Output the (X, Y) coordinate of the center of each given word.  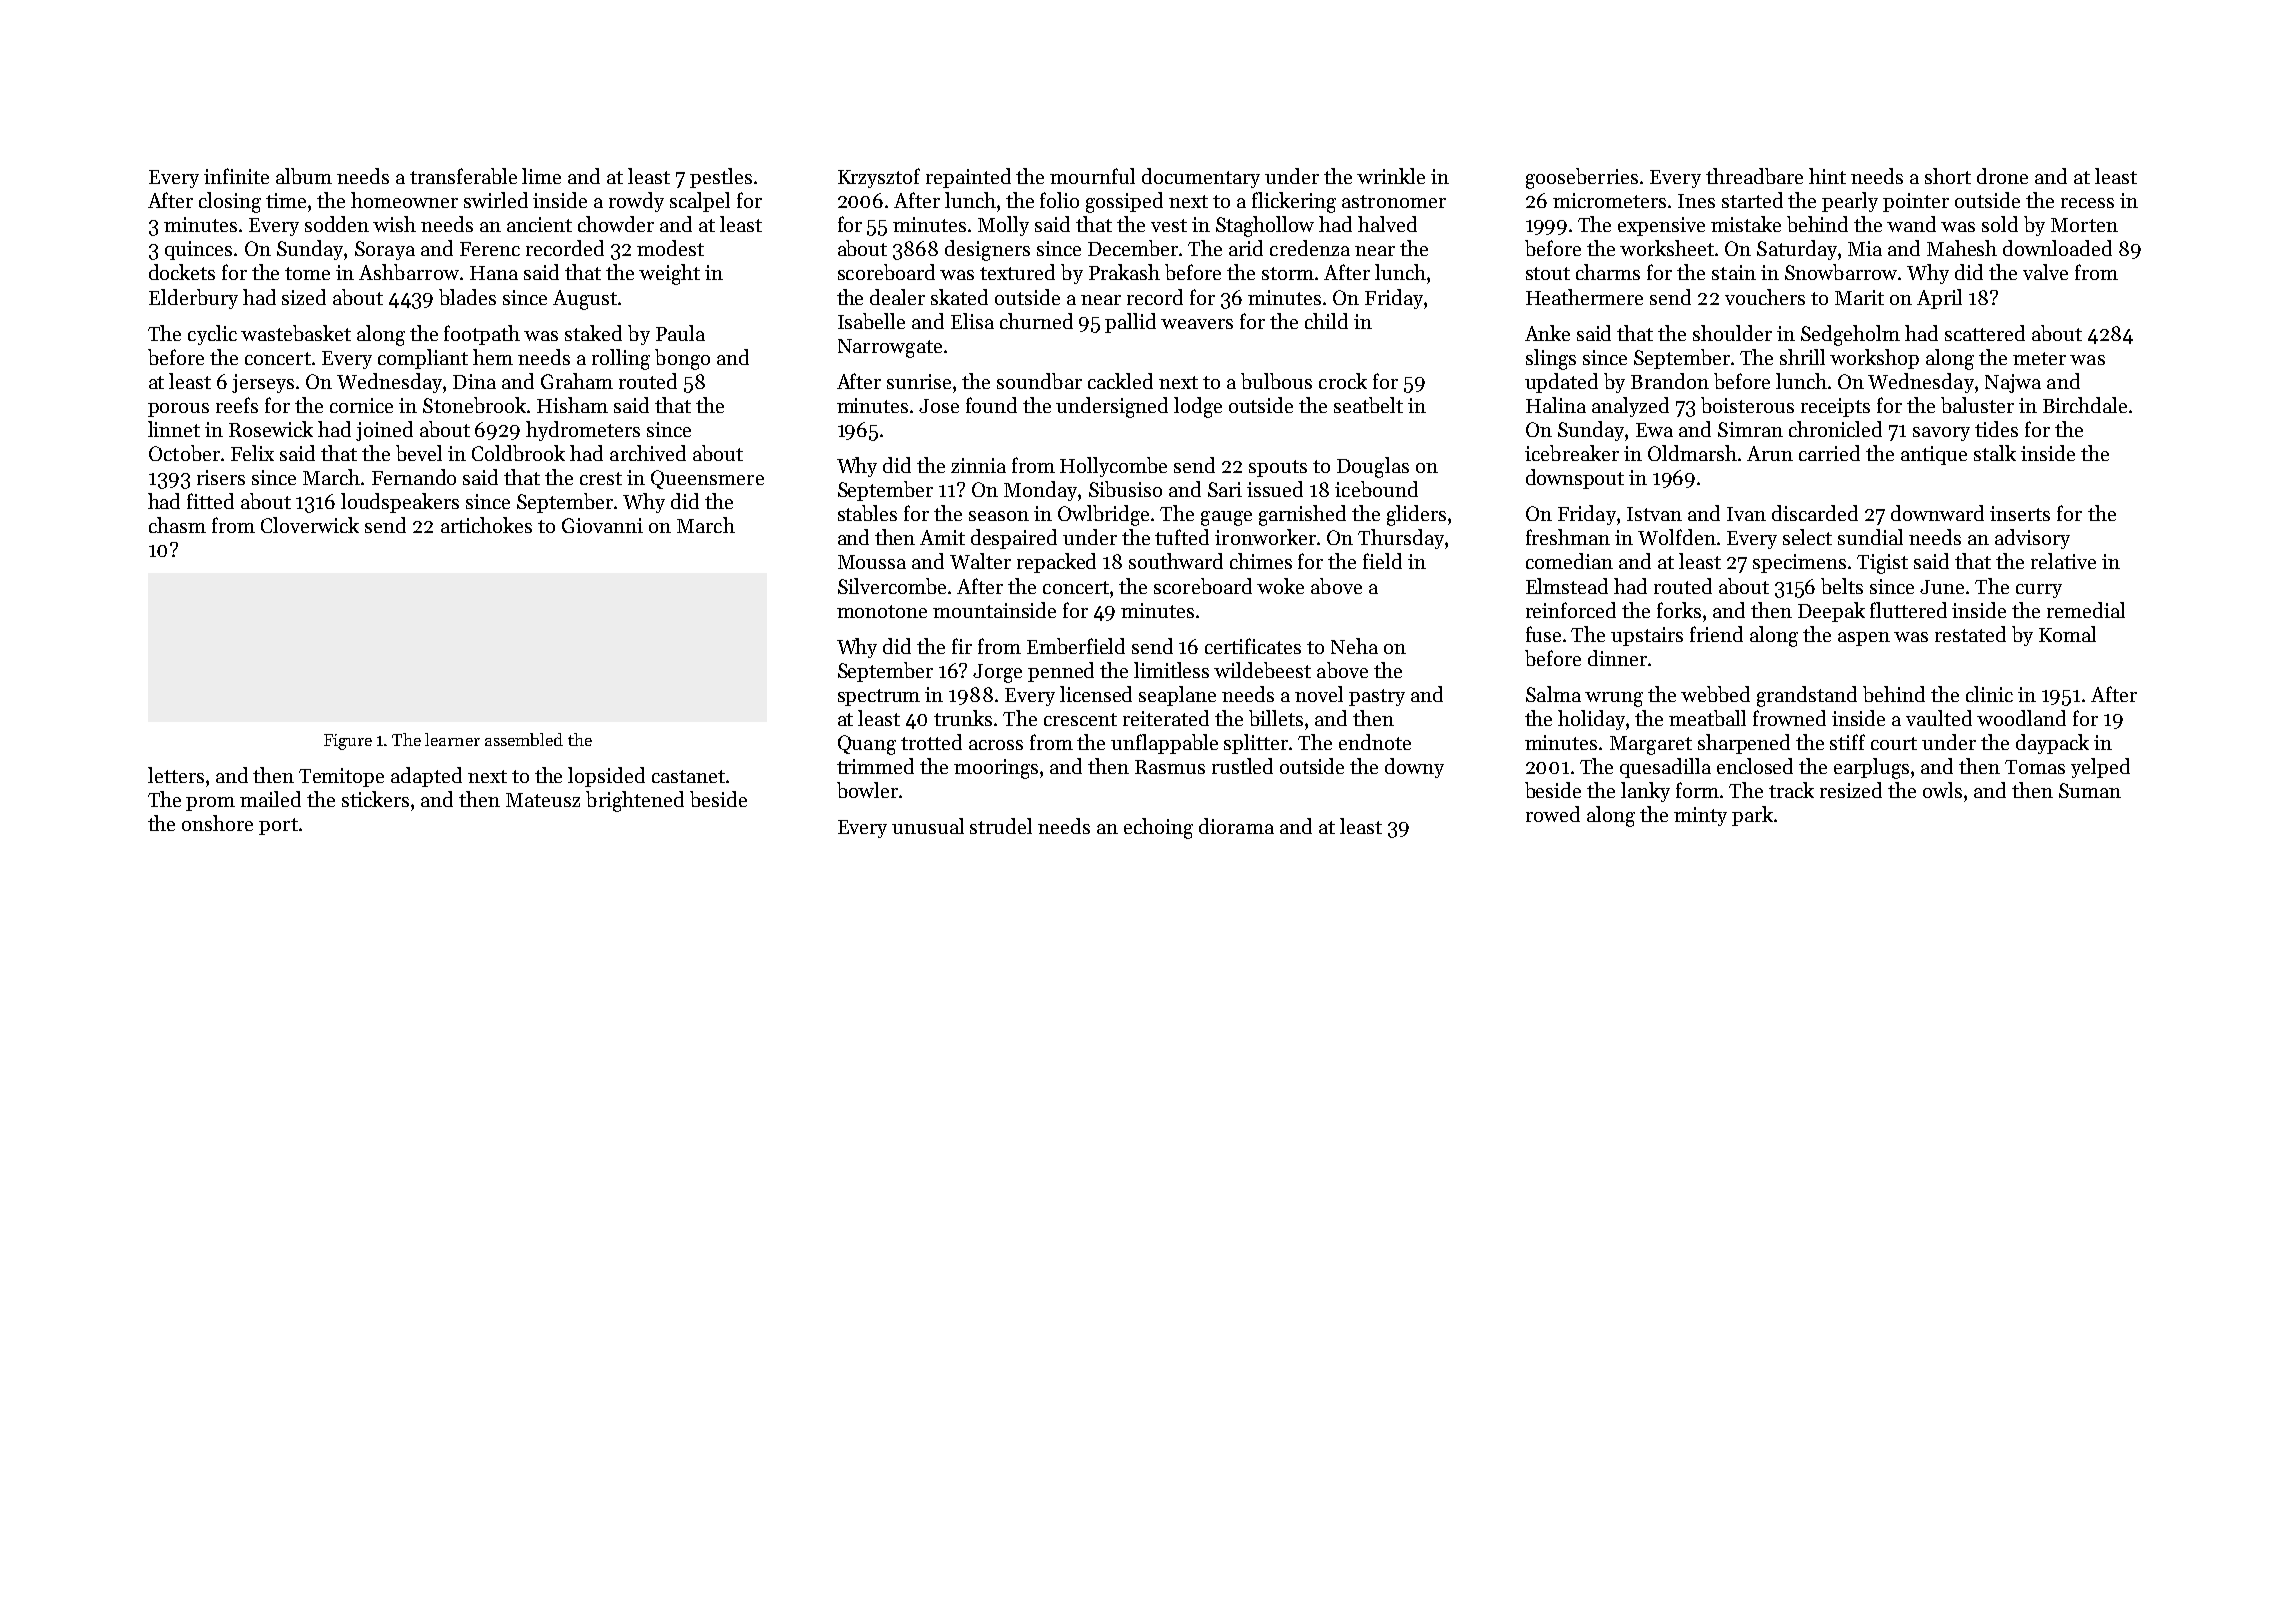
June (1942, 587)
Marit (1859, 297)
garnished (1302, 515)
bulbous (1276, 381)
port (278, 826)
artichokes (486, 525)
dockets (182, 272)
